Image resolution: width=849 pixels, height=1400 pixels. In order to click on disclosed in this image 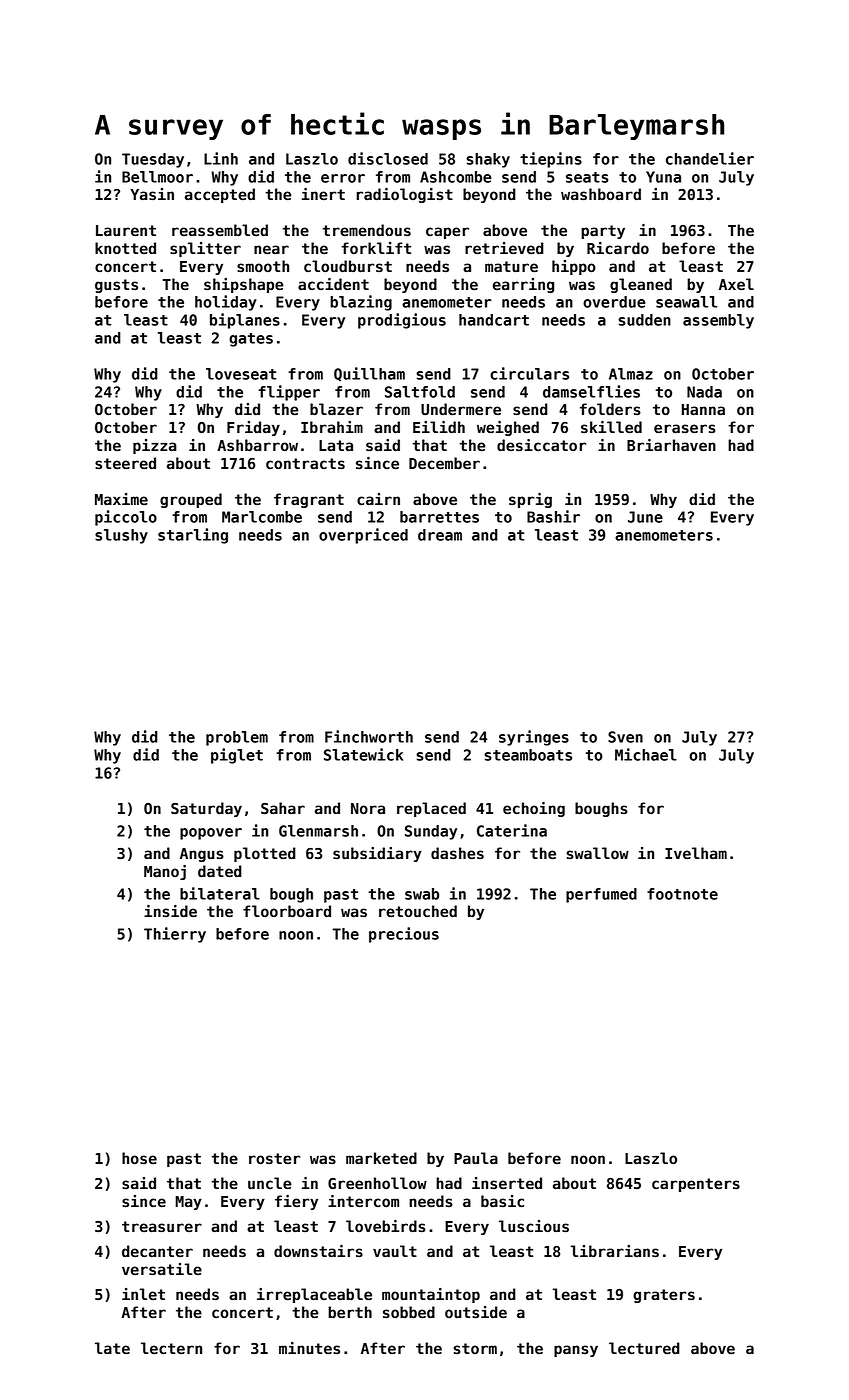, I will do `click(388, 158)`.
